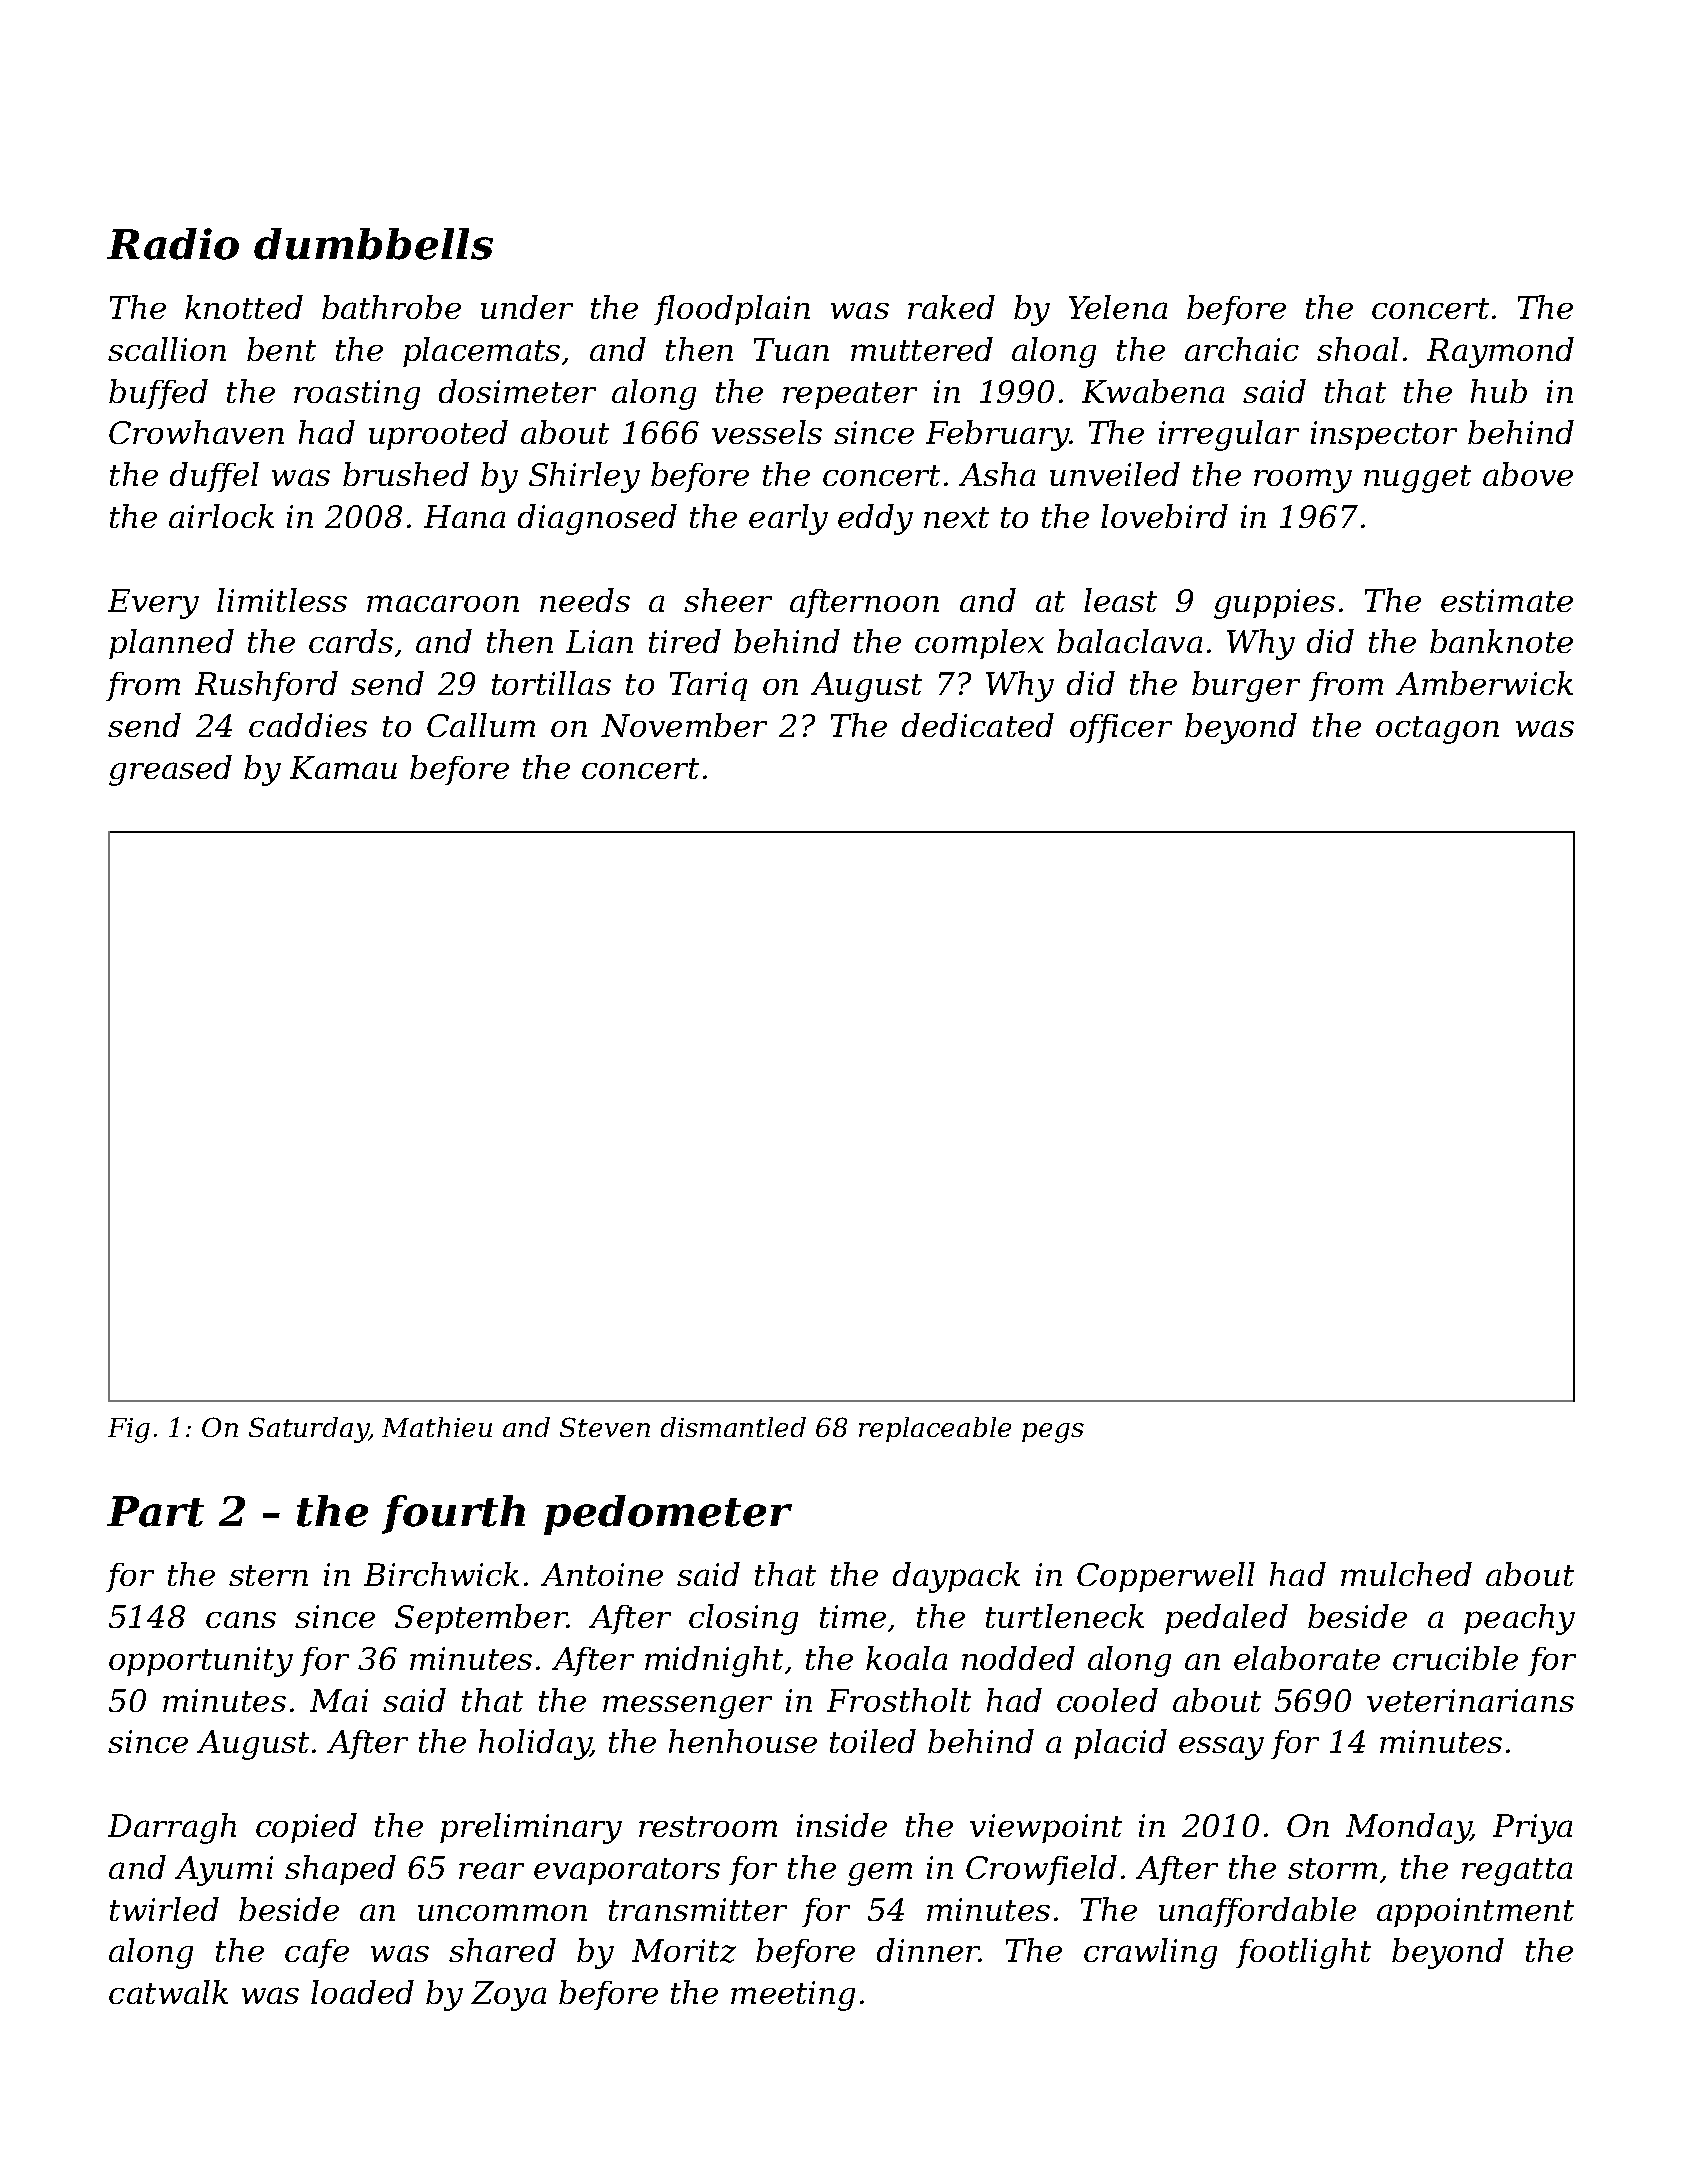 Image resolution: width=1683 pixels, height=2178 pixels. What do you see at coordinates (602, 1574) in the screenshot?
I see `Antoine` at bounding box center [602, 1574].
